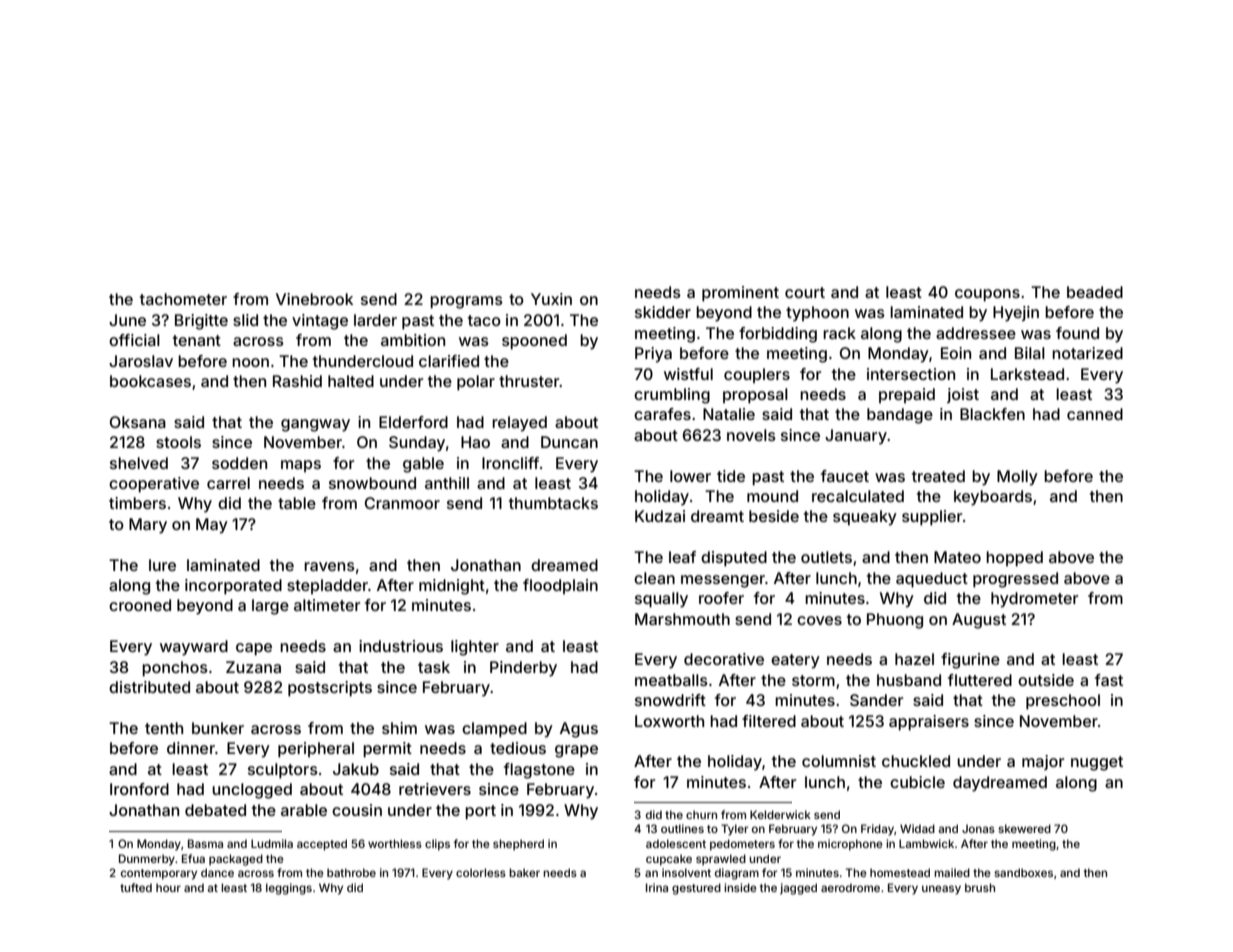 This screenshot has width=1233, height=952. What do you see at coordinates (876, 700) in the screenshot?
I see `Sander` at bounding box center [876, 700].
